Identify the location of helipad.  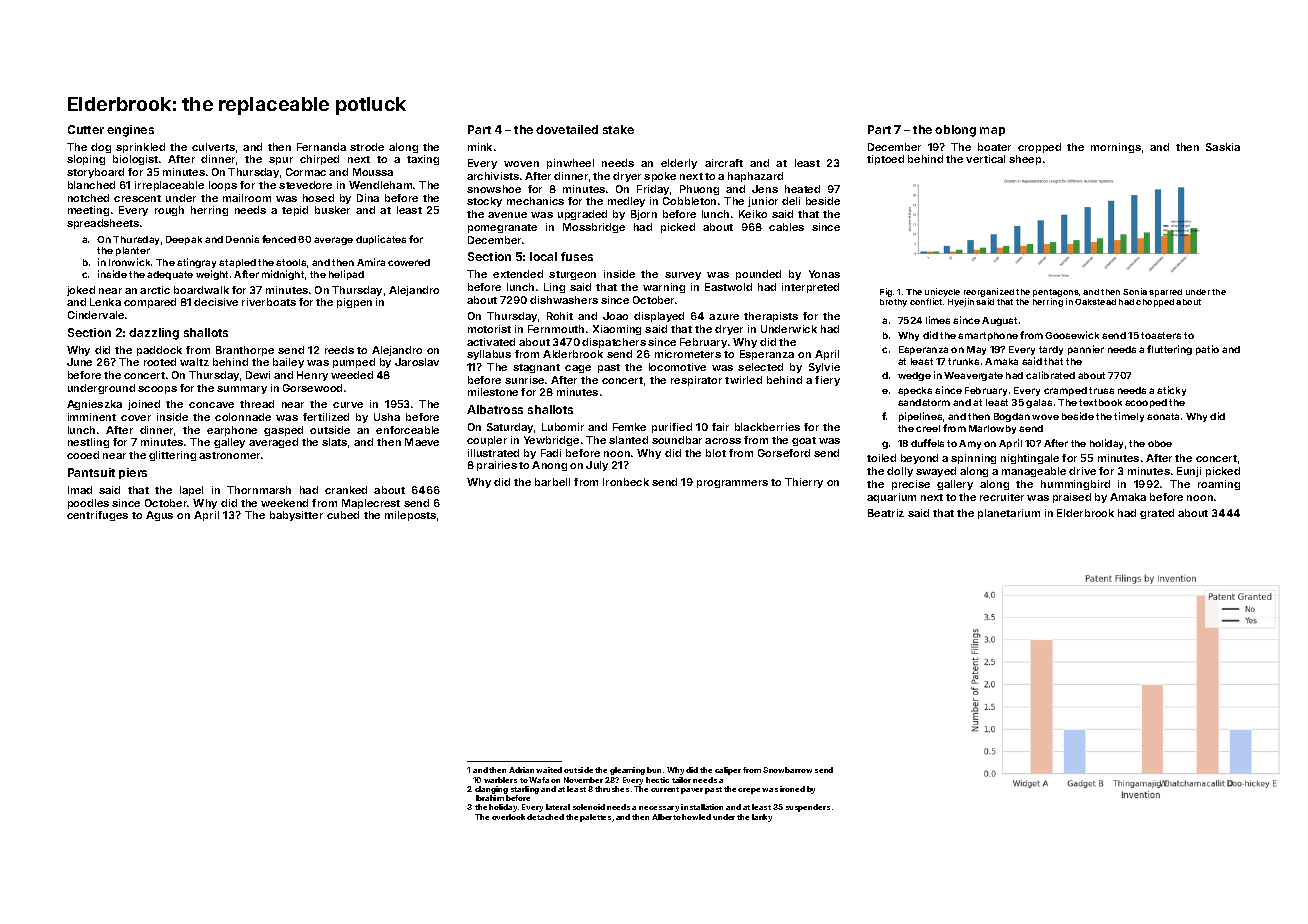
(346, 275).
